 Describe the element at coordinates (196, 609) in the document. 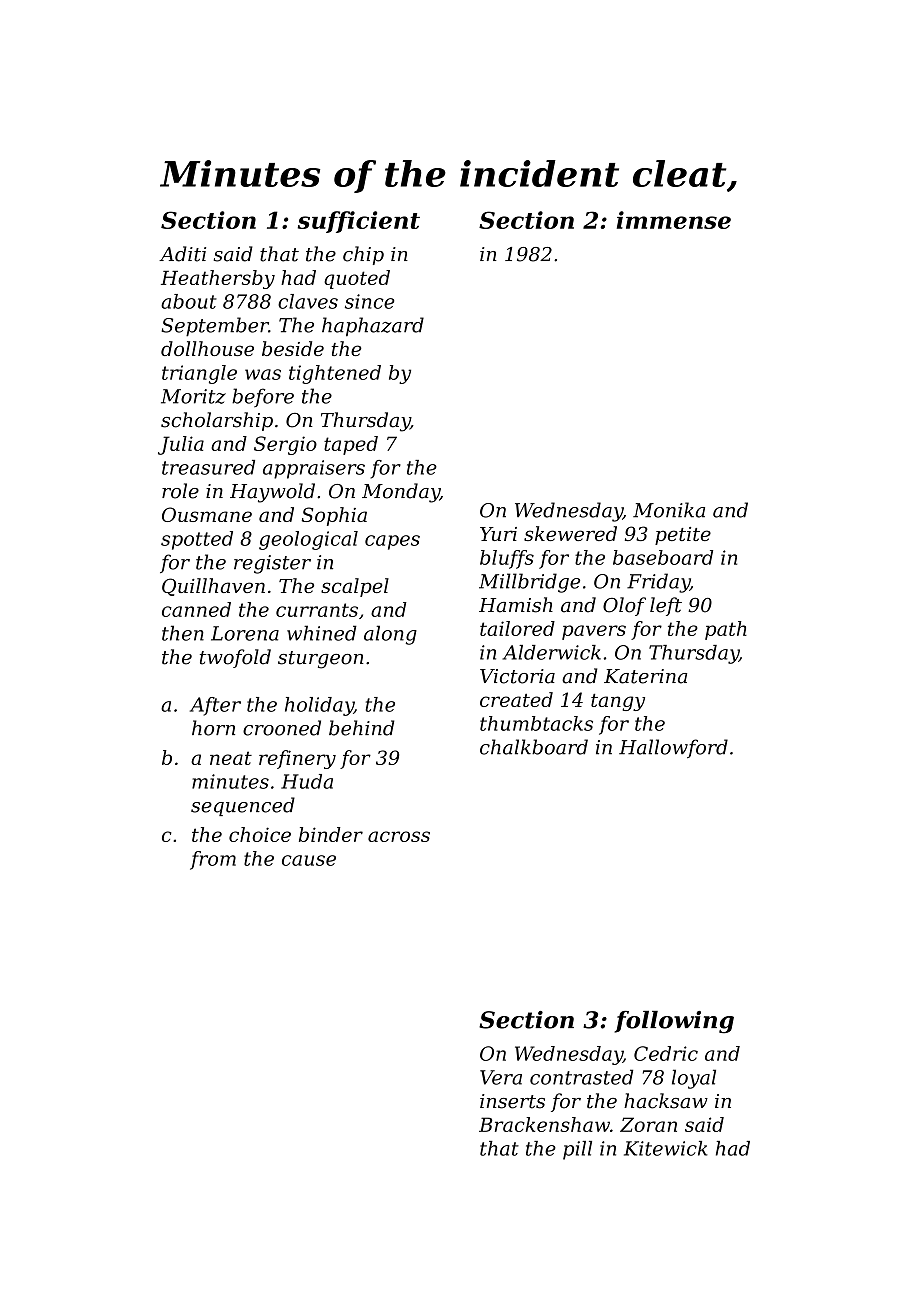

I see `canned` at that location.
